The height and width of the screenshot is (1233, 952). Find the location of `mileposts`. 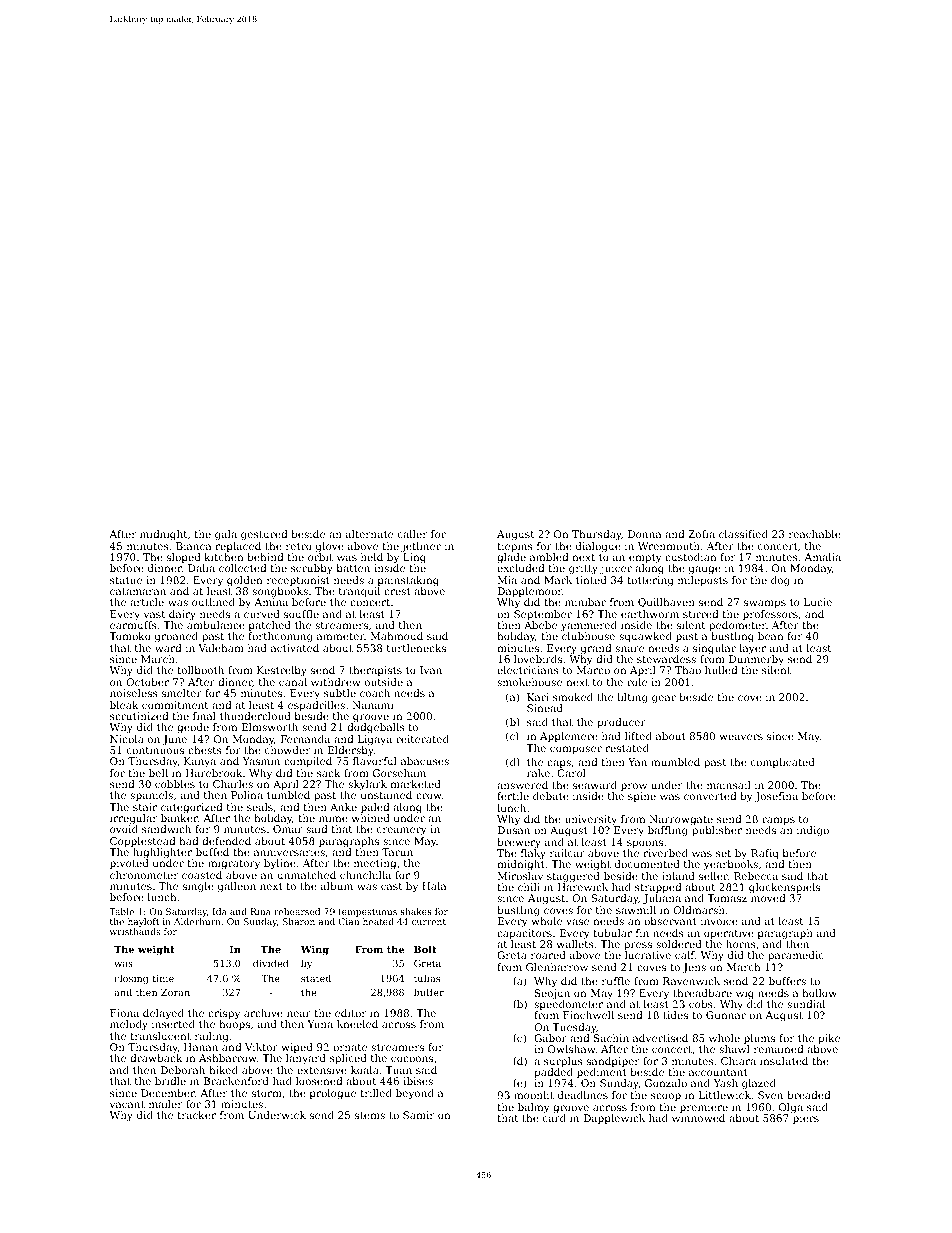

mileposts is located at coordinates (703, 581).
